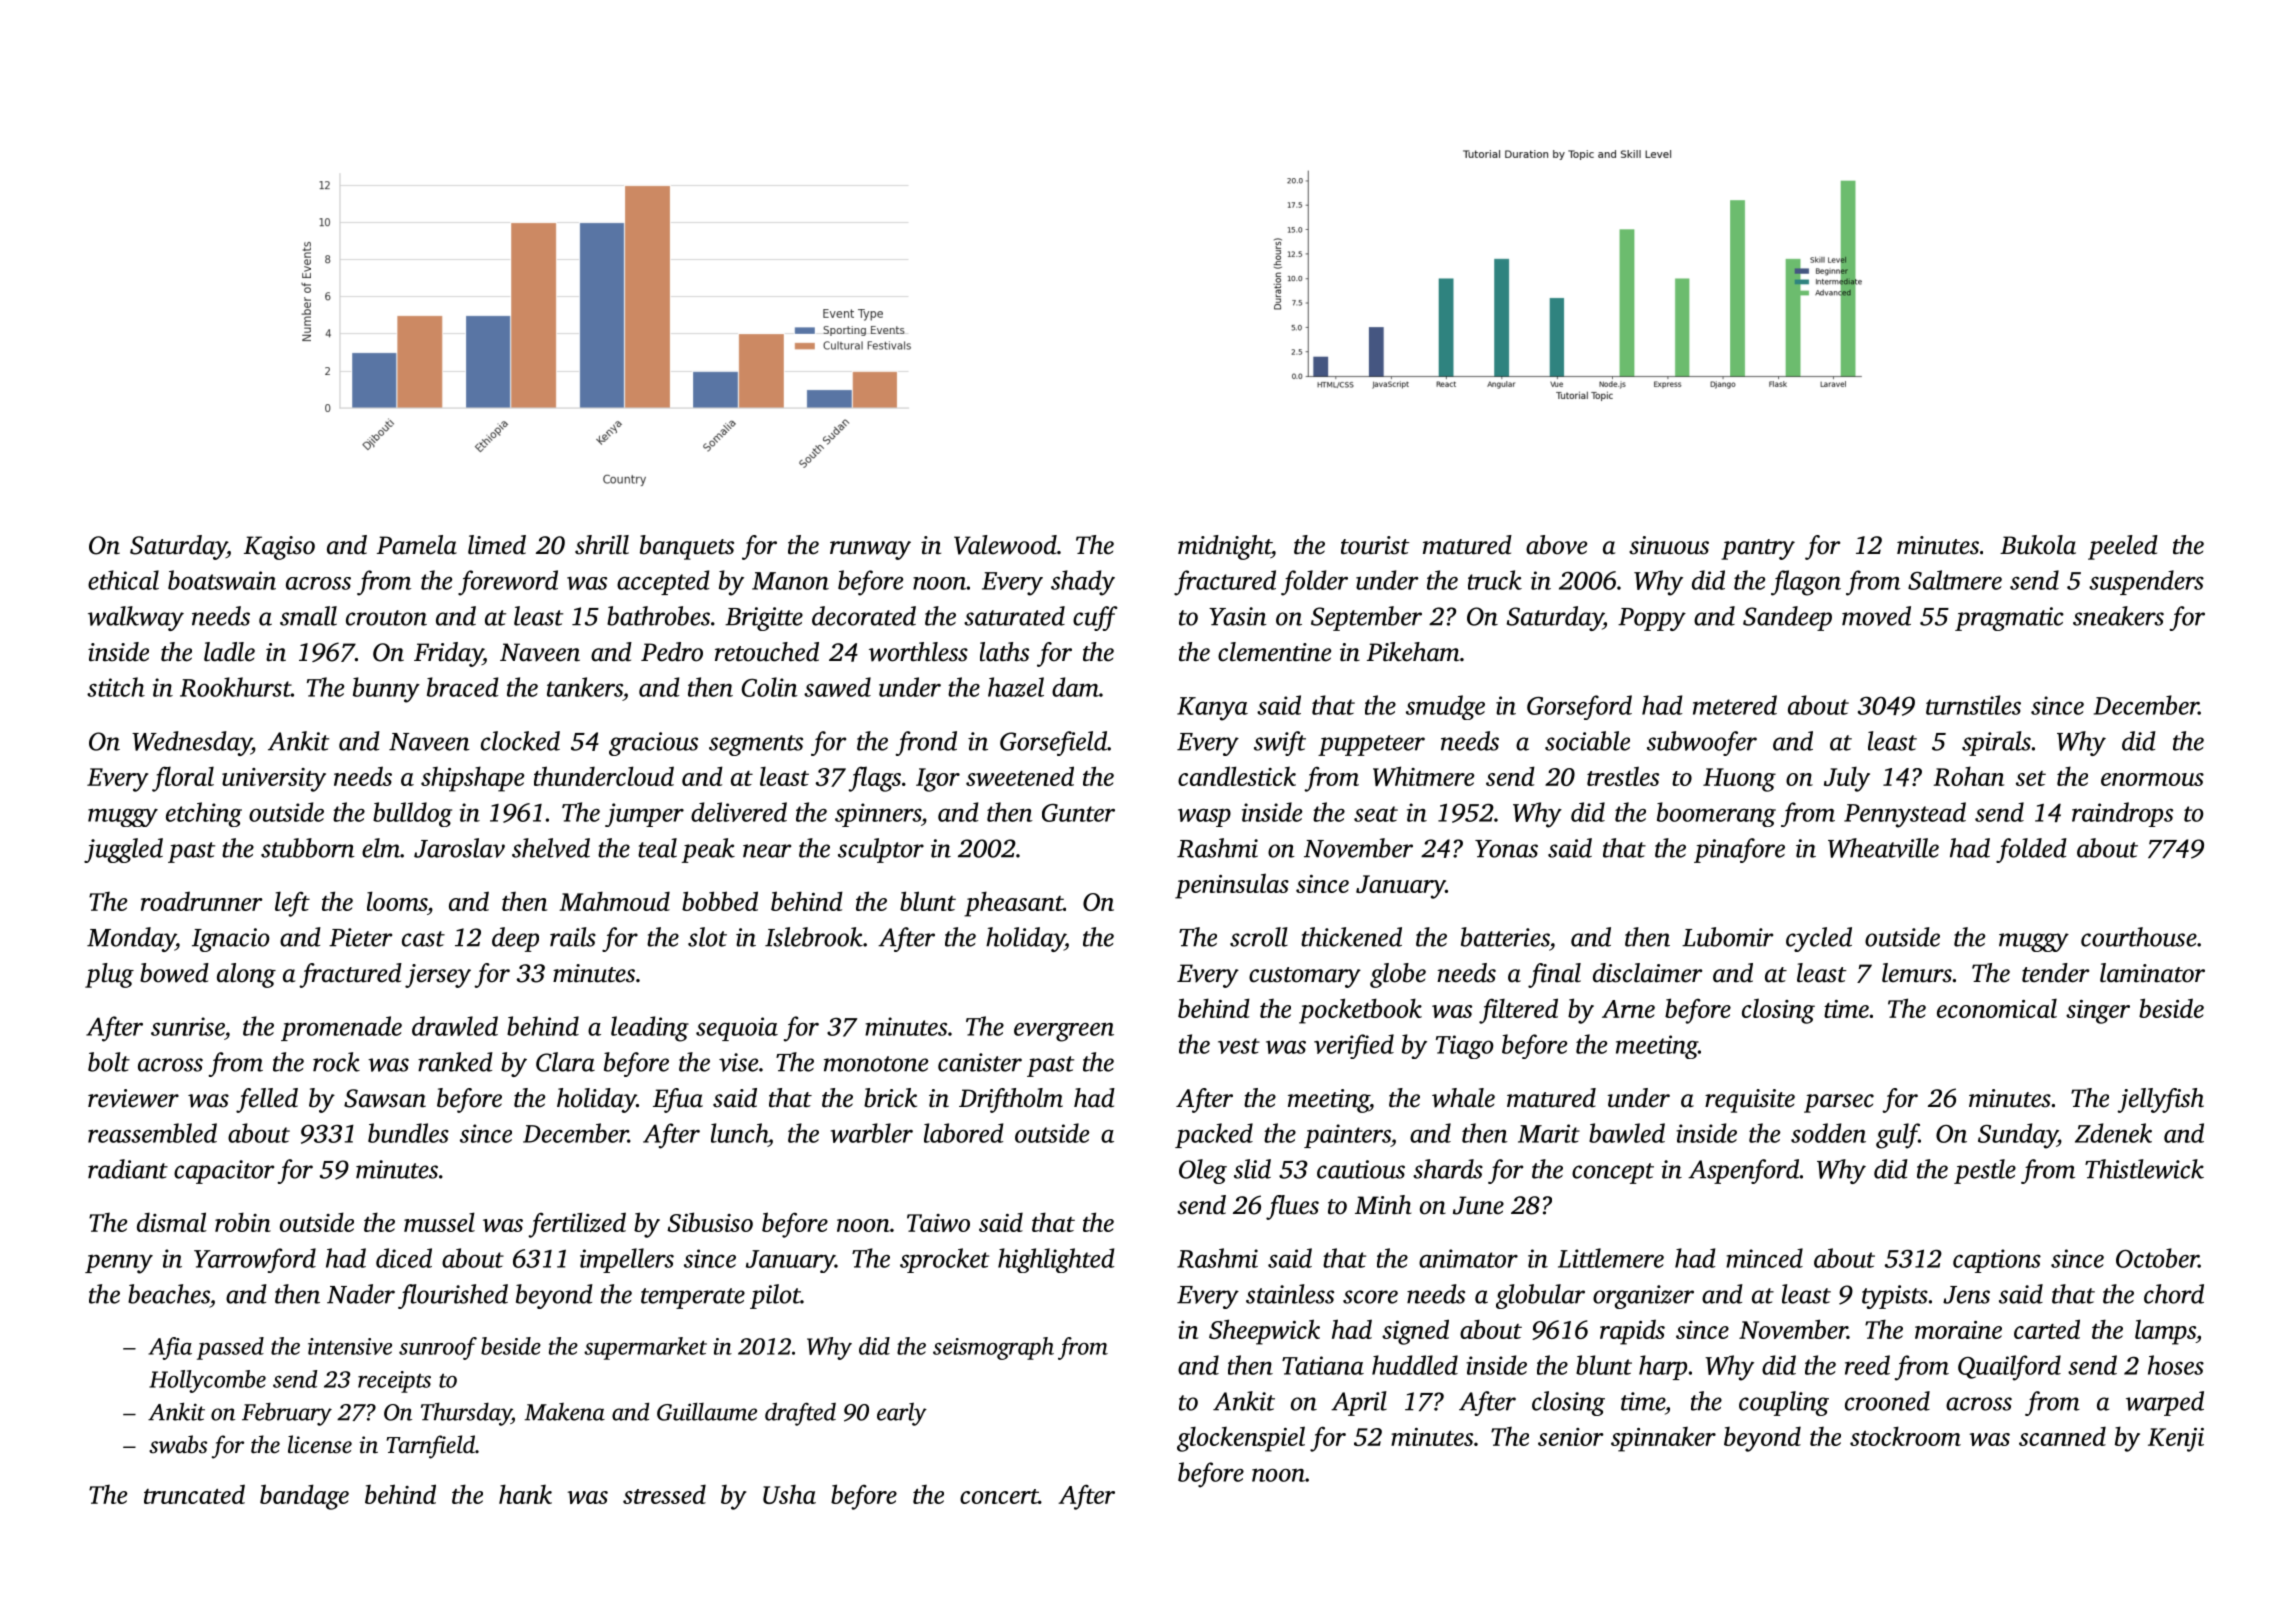  What do you see at coordinates (1883, 848) in the screenshot?
I see `Wheatville` at bounding box center [1883, 848].
